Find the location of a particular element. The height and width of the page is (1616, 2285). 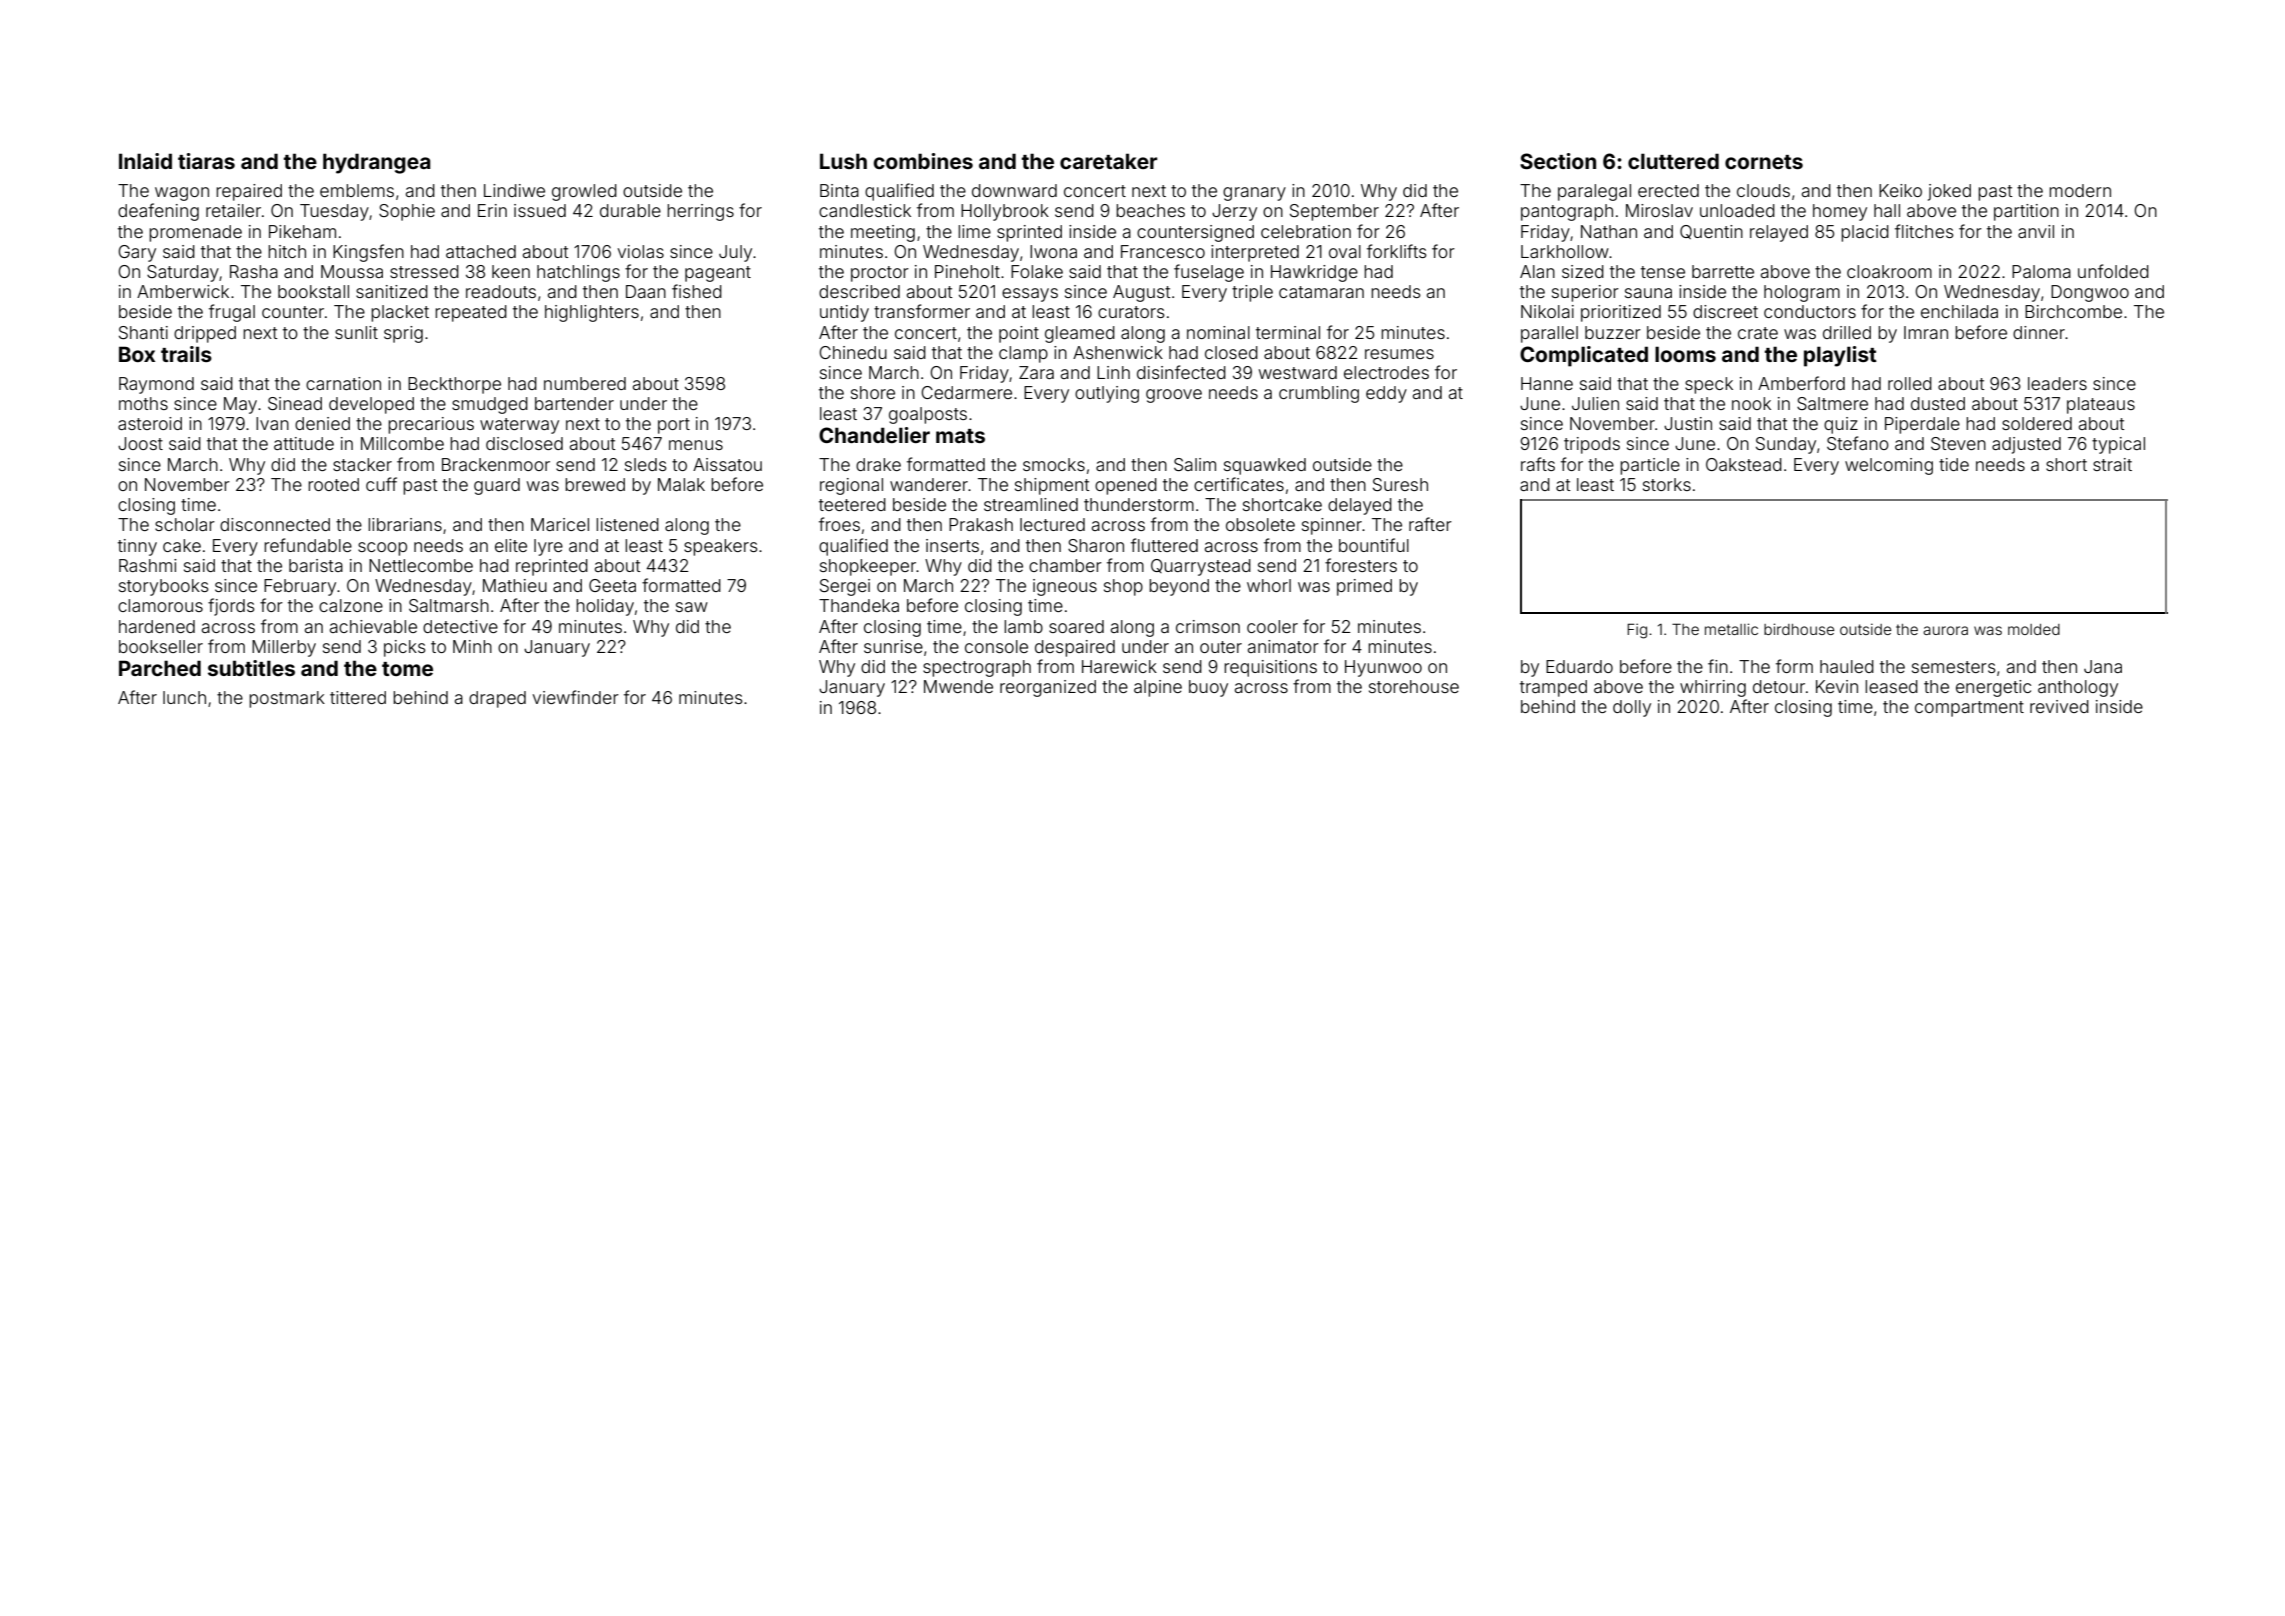

draped is located at coordinates (497, 699).
